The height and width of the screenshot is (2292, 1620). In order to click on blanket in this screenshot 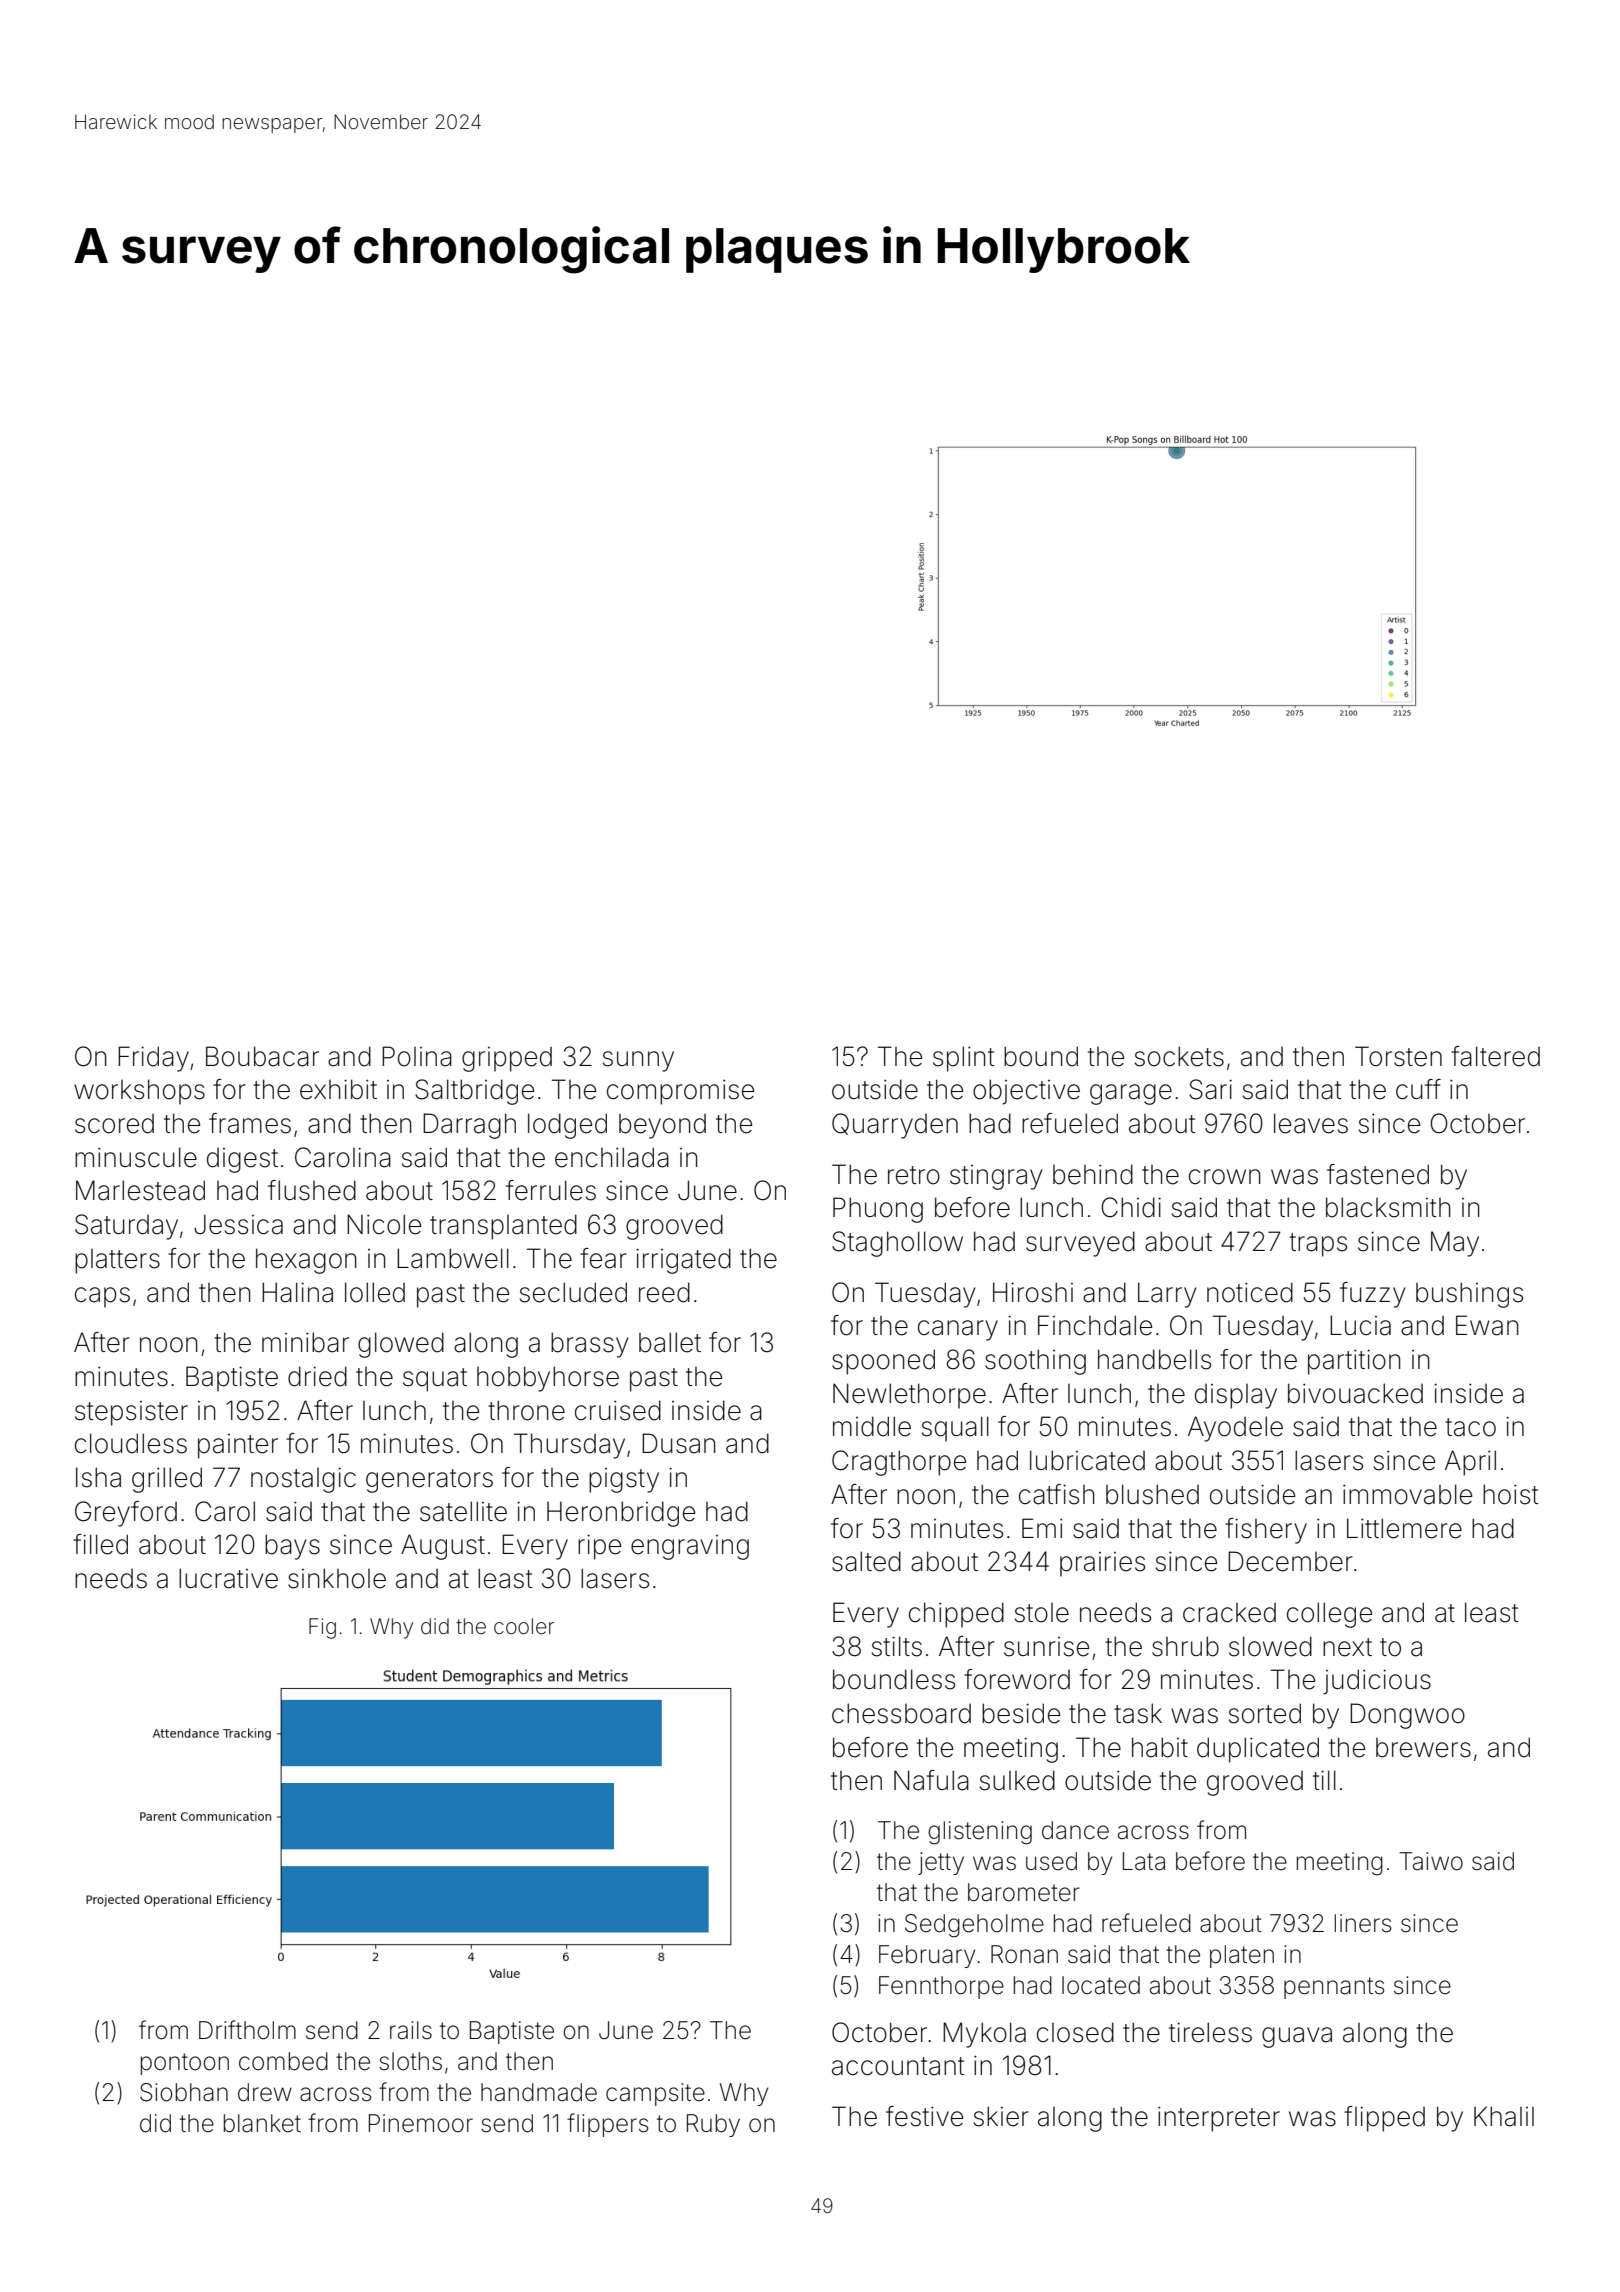, I will do `click(262, 2123)`.
